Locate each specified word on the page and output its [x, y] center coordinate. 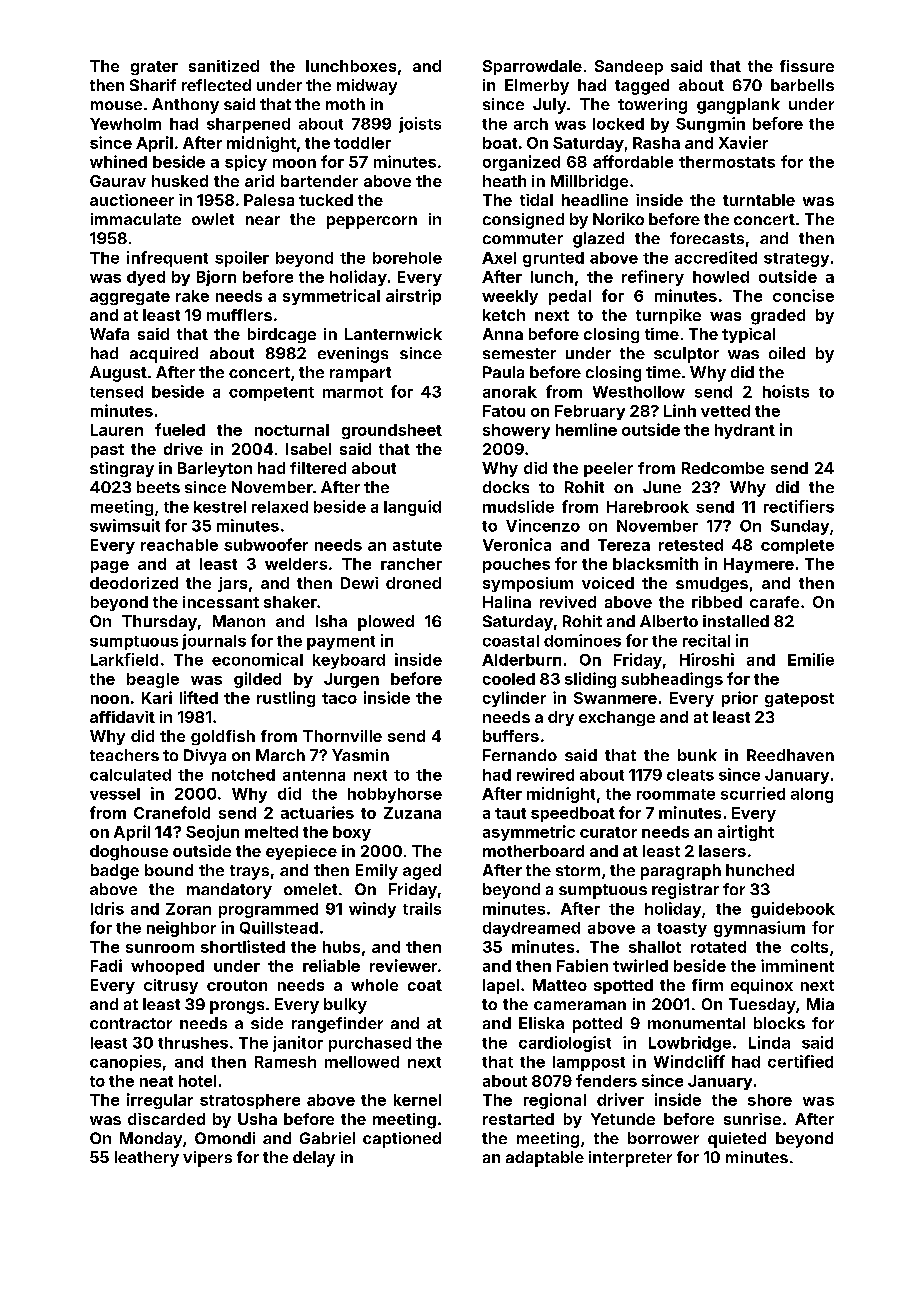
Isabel [308, 449]
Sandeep [629, 67]
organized [521, 163]
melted [271, 832]
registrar [685, 891]
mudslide [518, 506]
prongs [237, 1007]
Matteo [560, 985]
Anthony [185, 106]
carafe [774, 602]
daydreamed [531, 929]
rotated [718, 947]
